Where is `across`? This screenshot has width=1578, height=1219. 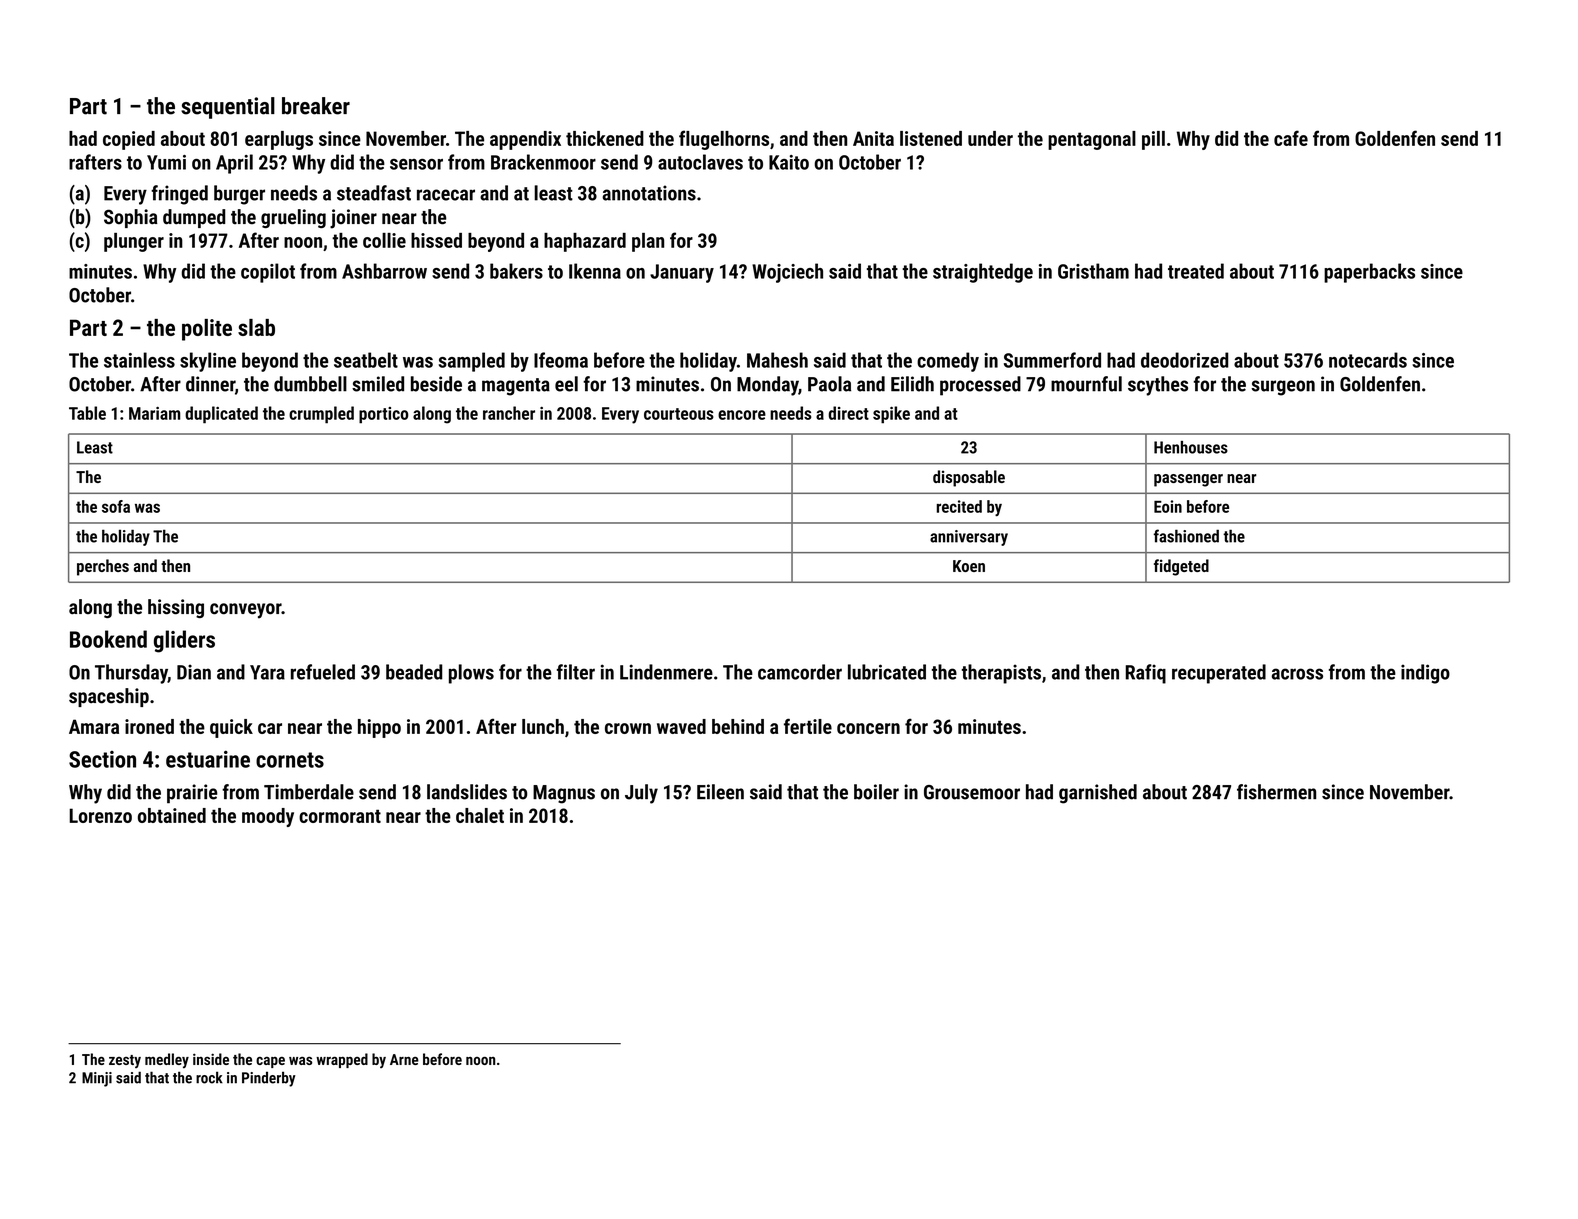 across is located at coordinates (1297, 674).
